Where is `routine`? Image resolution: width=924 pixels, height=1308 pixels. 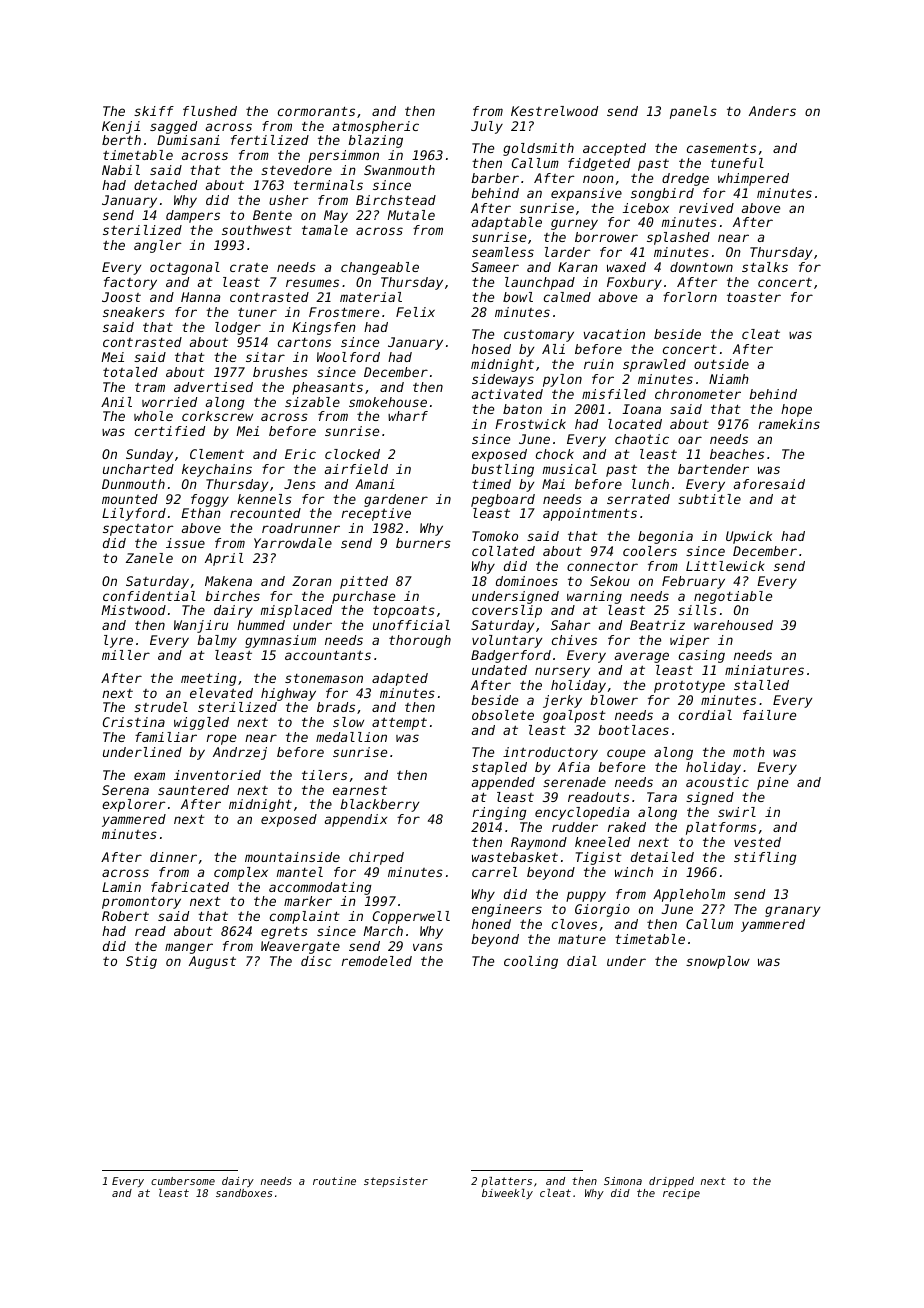 routine is located at coordinates (334, 1181).
